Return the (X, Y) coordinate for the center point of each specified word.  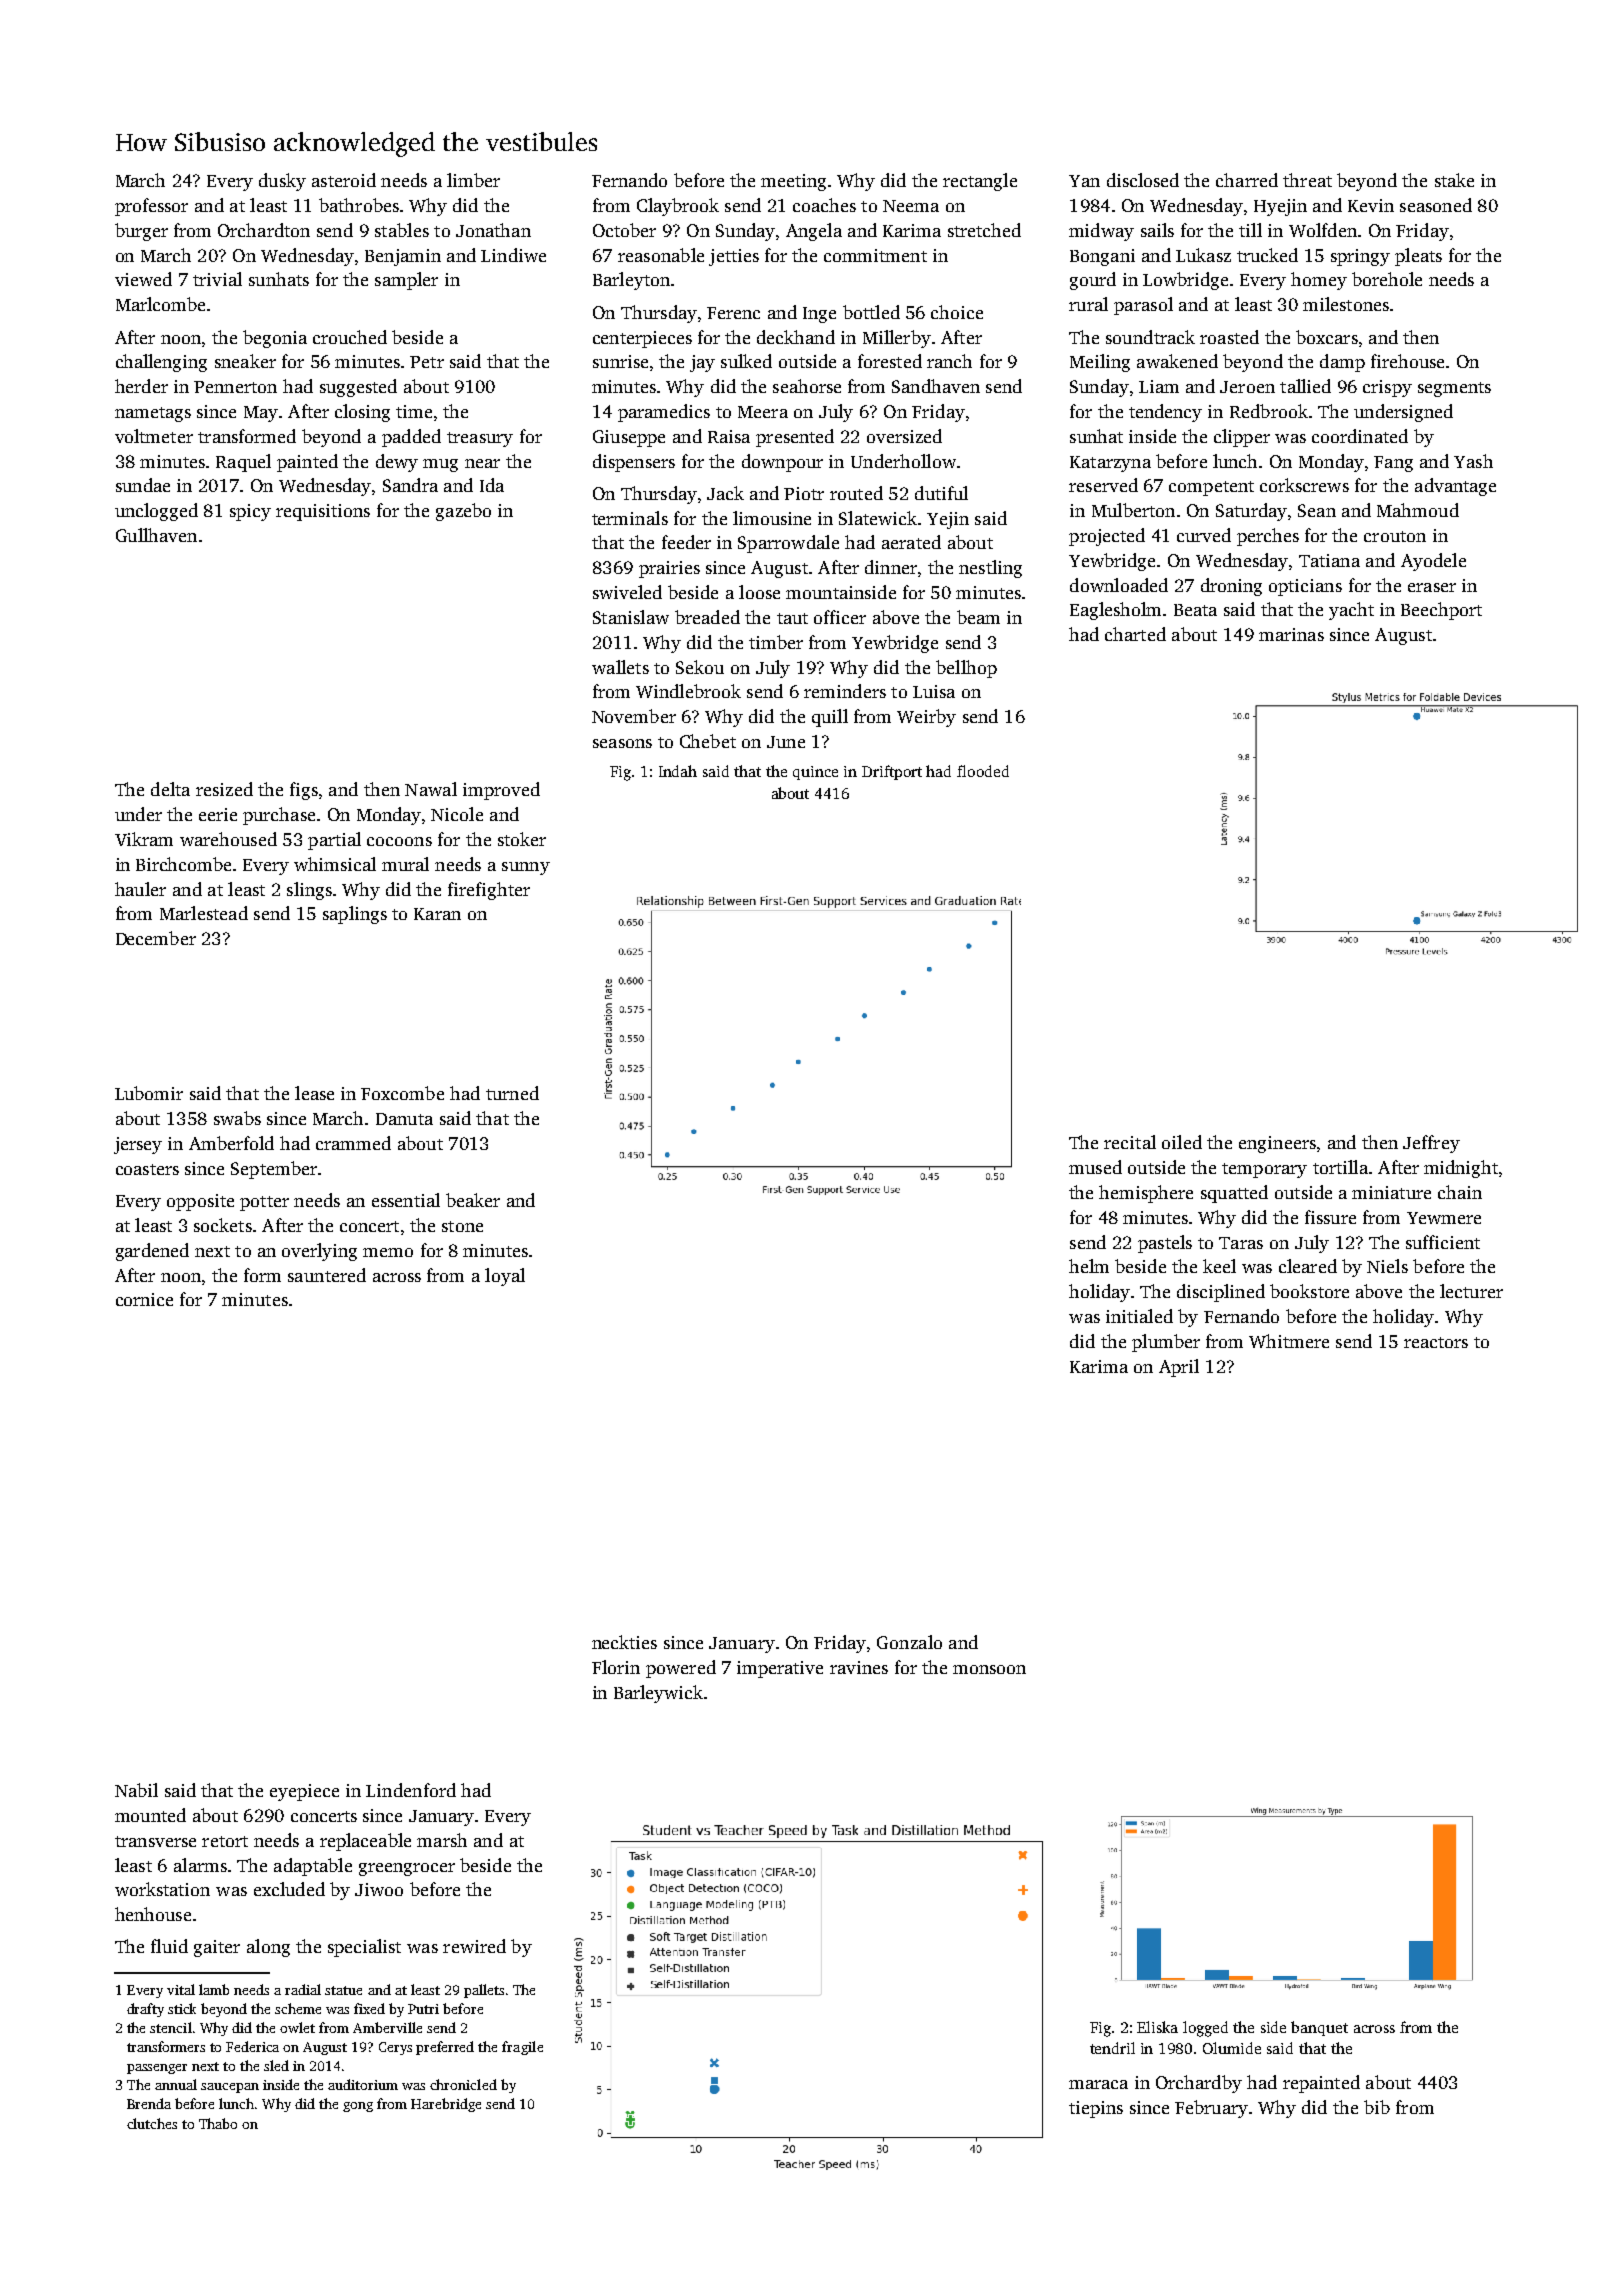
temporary (1264, 1170)
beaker (473, 1200)
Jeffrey (1431, 1144)
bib (1377, 2107)
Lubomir (149, 1093)
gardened (152, 1252)
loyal (505, 1277)
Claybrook (678, 207)
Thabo (218, 2123)
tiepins (1096, 2109)
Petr (427, 362)
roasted (1229, 337)
